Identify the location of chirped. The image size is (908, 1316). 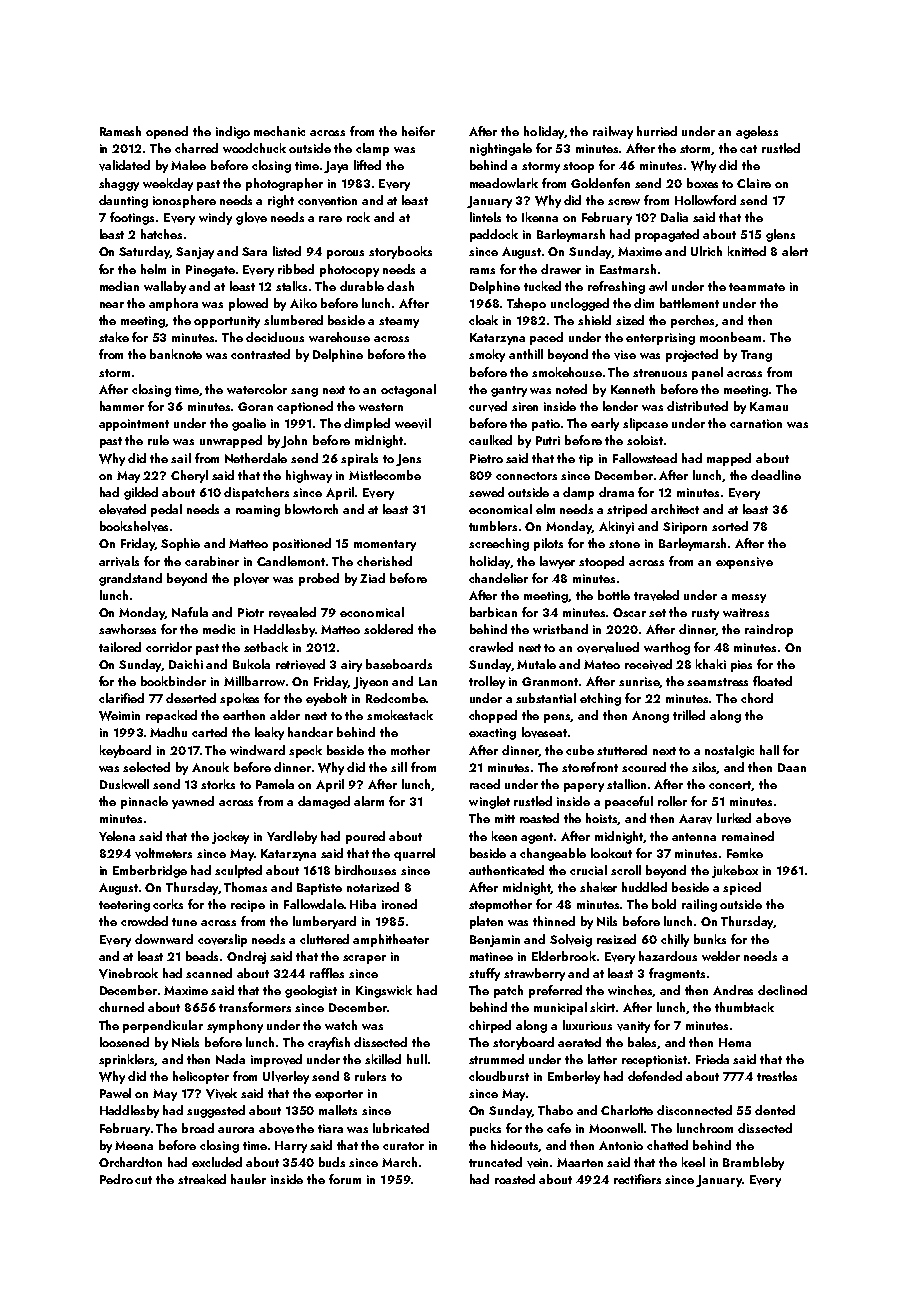
(490, 1026).
